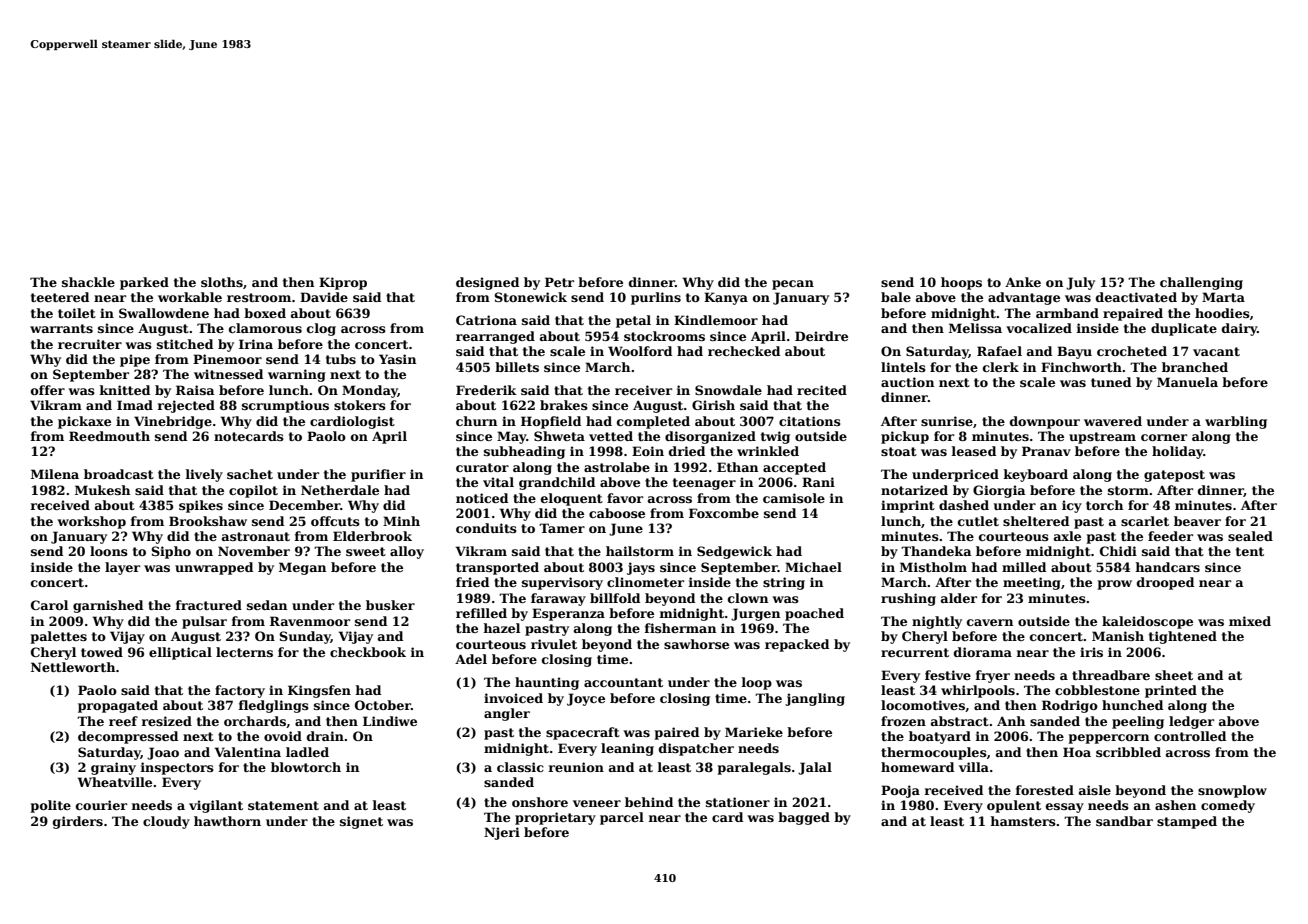 The height and width of the screenshot is (924, 1308). What do you see at coordinates (559, 282) in the screenshot?
I see `Petr` at bounding box center [559, 282].
